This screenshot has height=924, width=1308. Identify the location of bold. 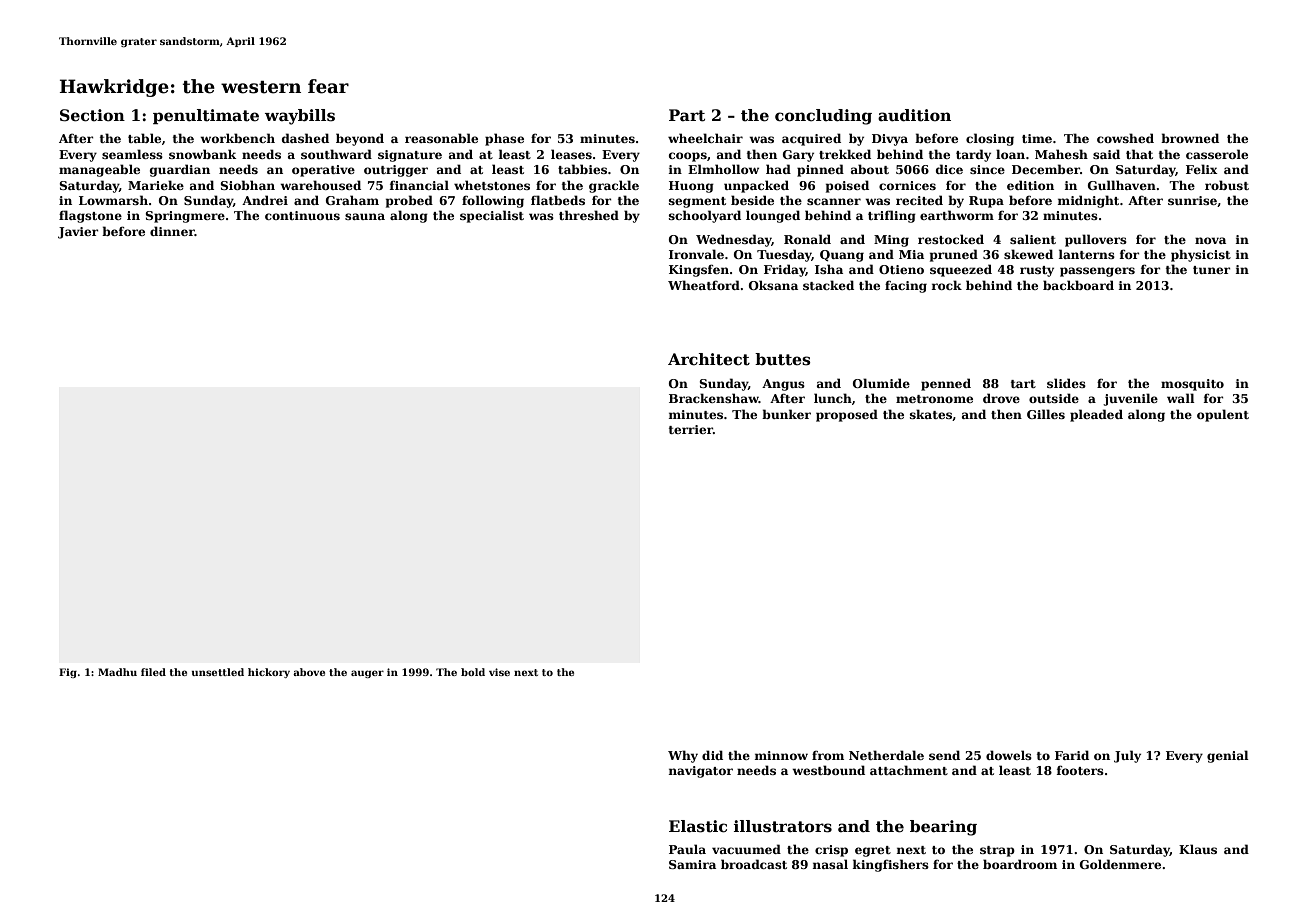
(473, 672).
